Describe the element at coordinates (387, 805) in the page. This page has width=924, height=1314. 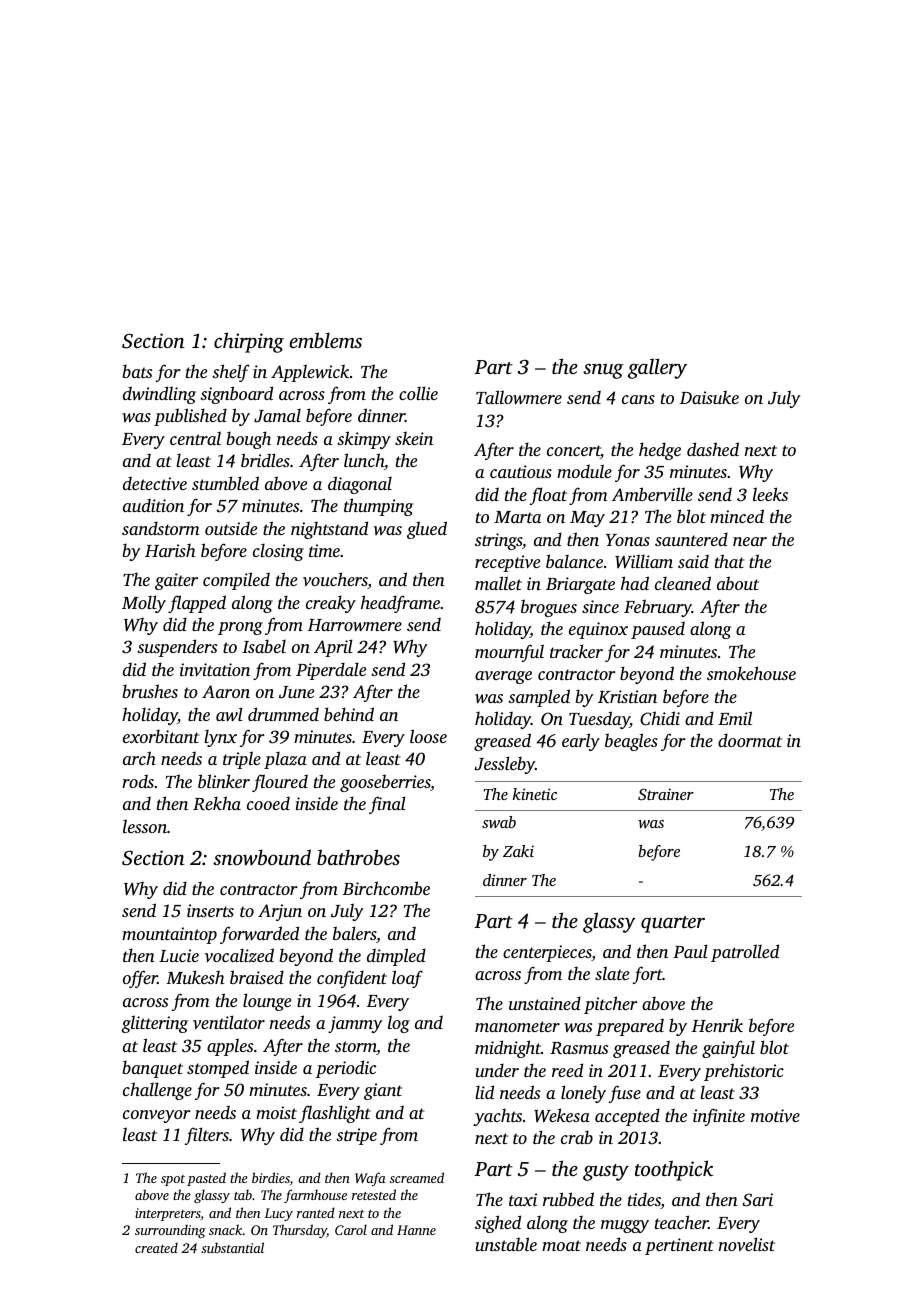
I see `final` at that location.
